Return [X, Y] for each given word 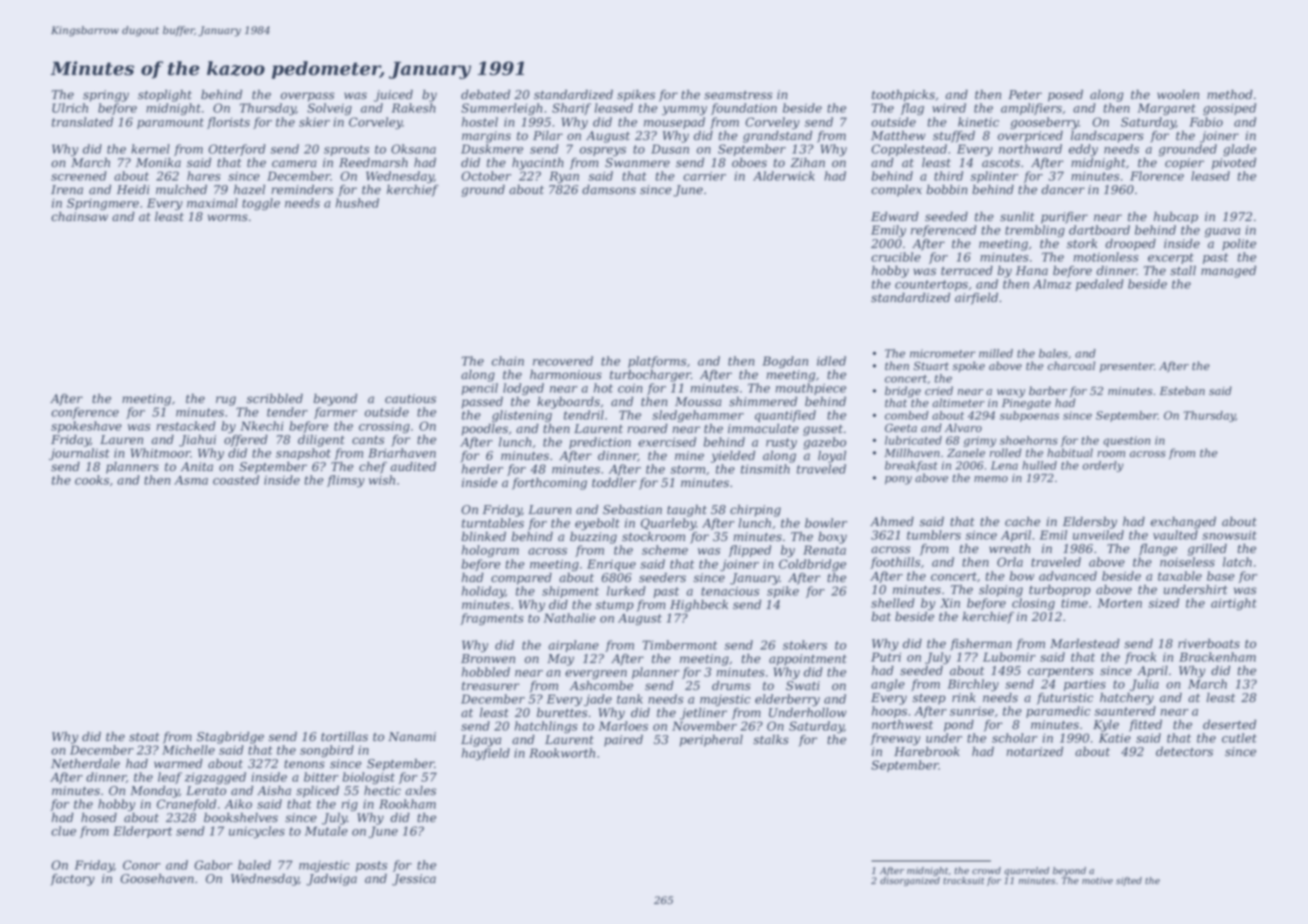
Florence [1157, 176]
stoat [144, 737]
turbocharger [650, 375]
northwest [902, 725]
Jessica [414, 880]
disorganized [910, 881]
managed [1228, 272]
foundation [744, 109]
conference [85, 413]
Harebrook [927, 751]
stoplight [165, 95]
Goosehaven [157, 878]
